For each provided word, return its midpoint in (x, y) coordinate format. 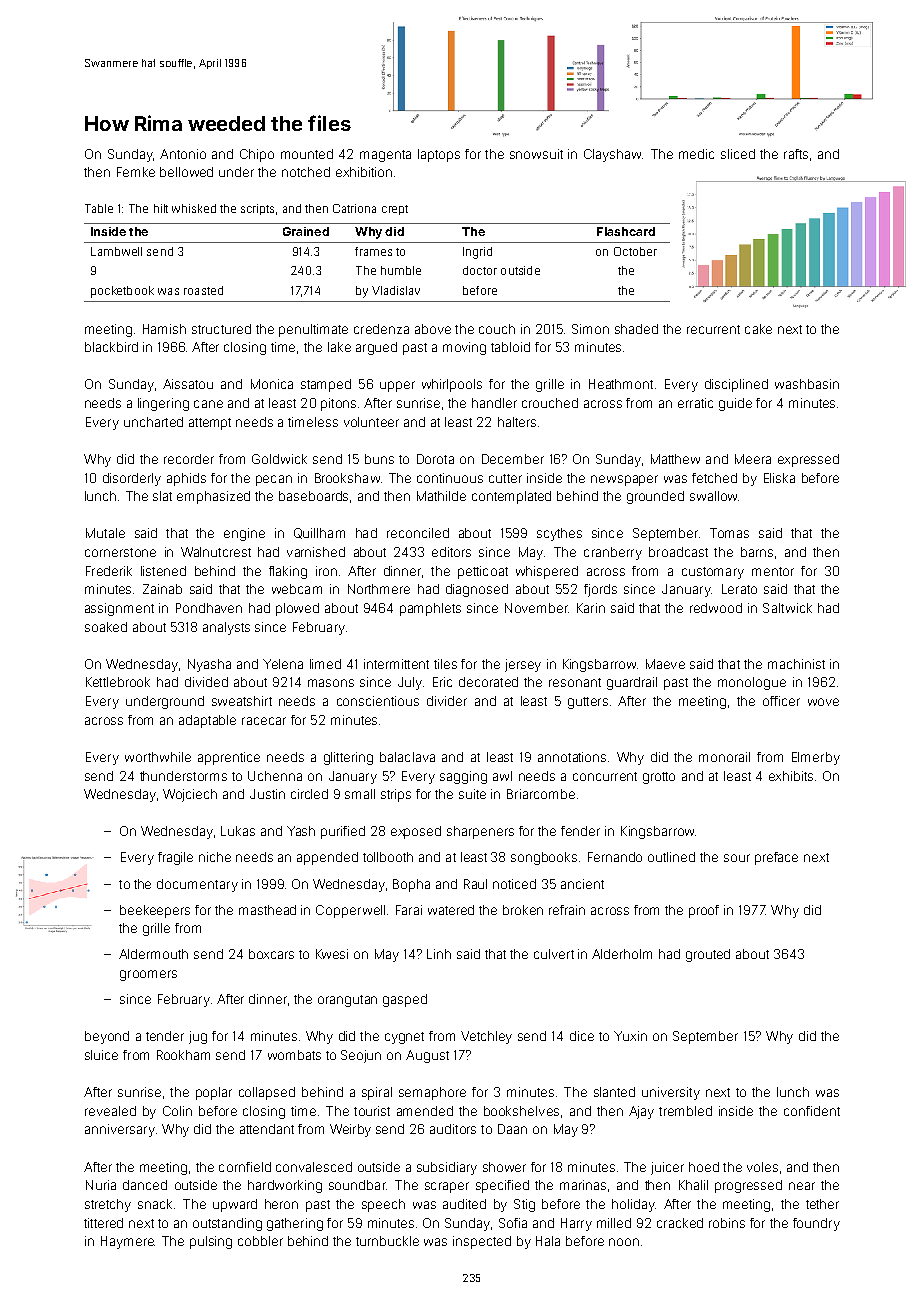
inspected (482, 1242)
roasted (203, 290)
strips (396, 795)
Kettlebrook (118, 682)
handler (494, 403)
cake (758, 329)
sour (737, 858)
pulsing (211, 1242)
